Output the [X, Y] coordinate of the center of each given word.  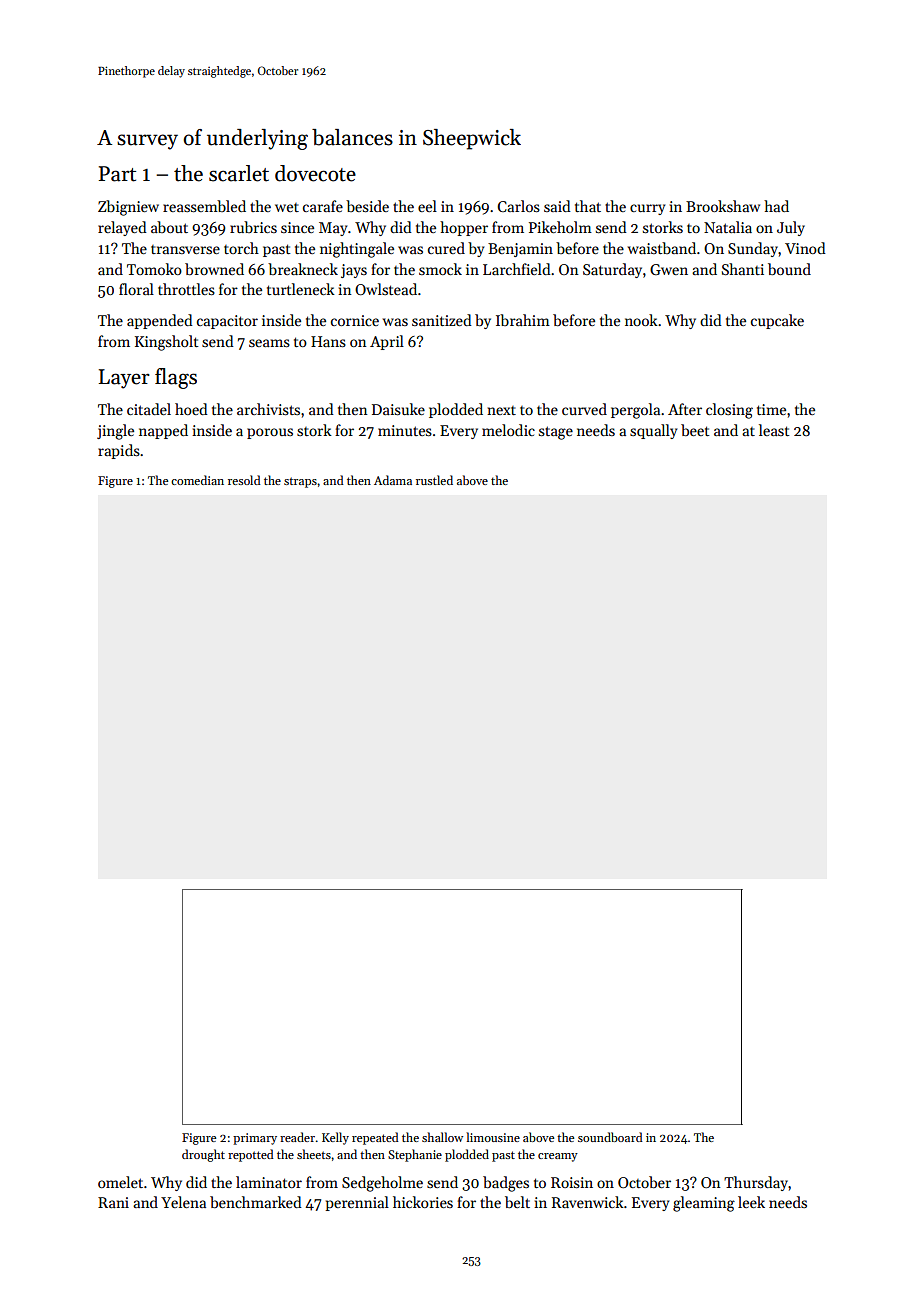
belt [517, 1202]
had [776, 206]
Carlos [518, 206]
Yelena [183, 1202]
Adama [393, 480]
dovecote [315, 173]
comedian [197, 480]
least [774, 430]
